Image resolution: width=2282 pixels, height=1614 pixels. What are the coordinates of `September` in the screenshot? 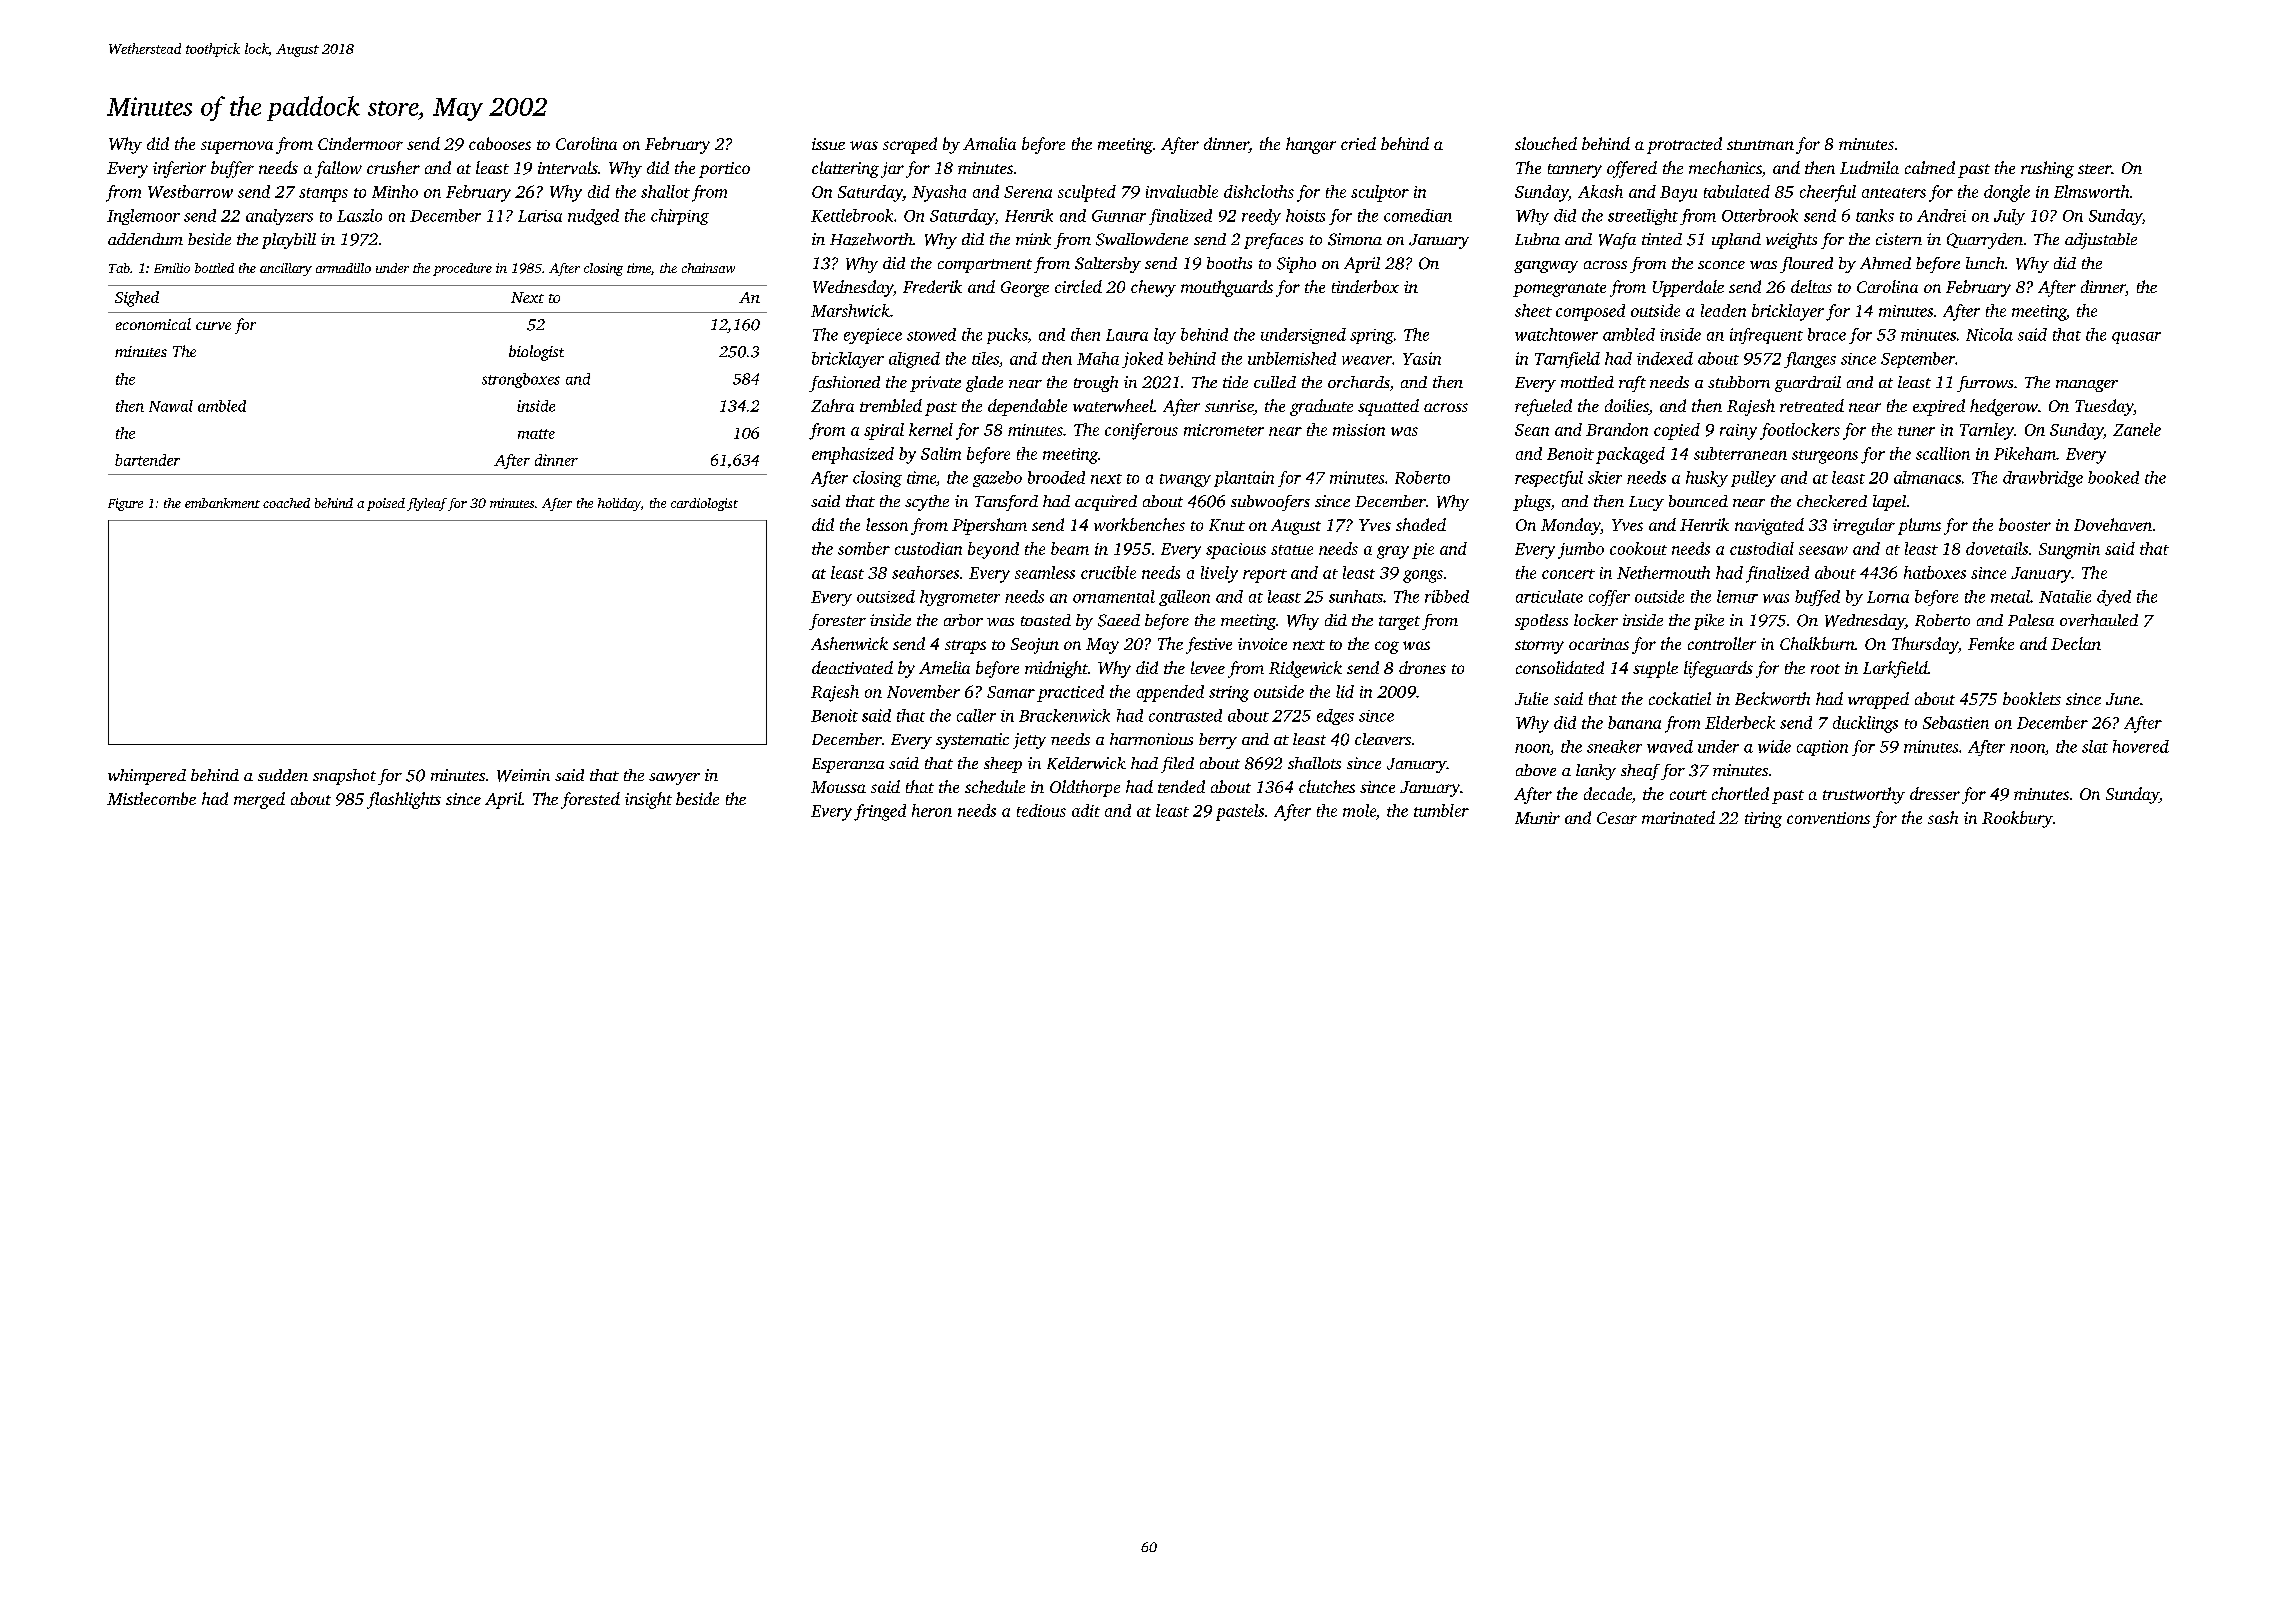 It's located at (1918, 360).
